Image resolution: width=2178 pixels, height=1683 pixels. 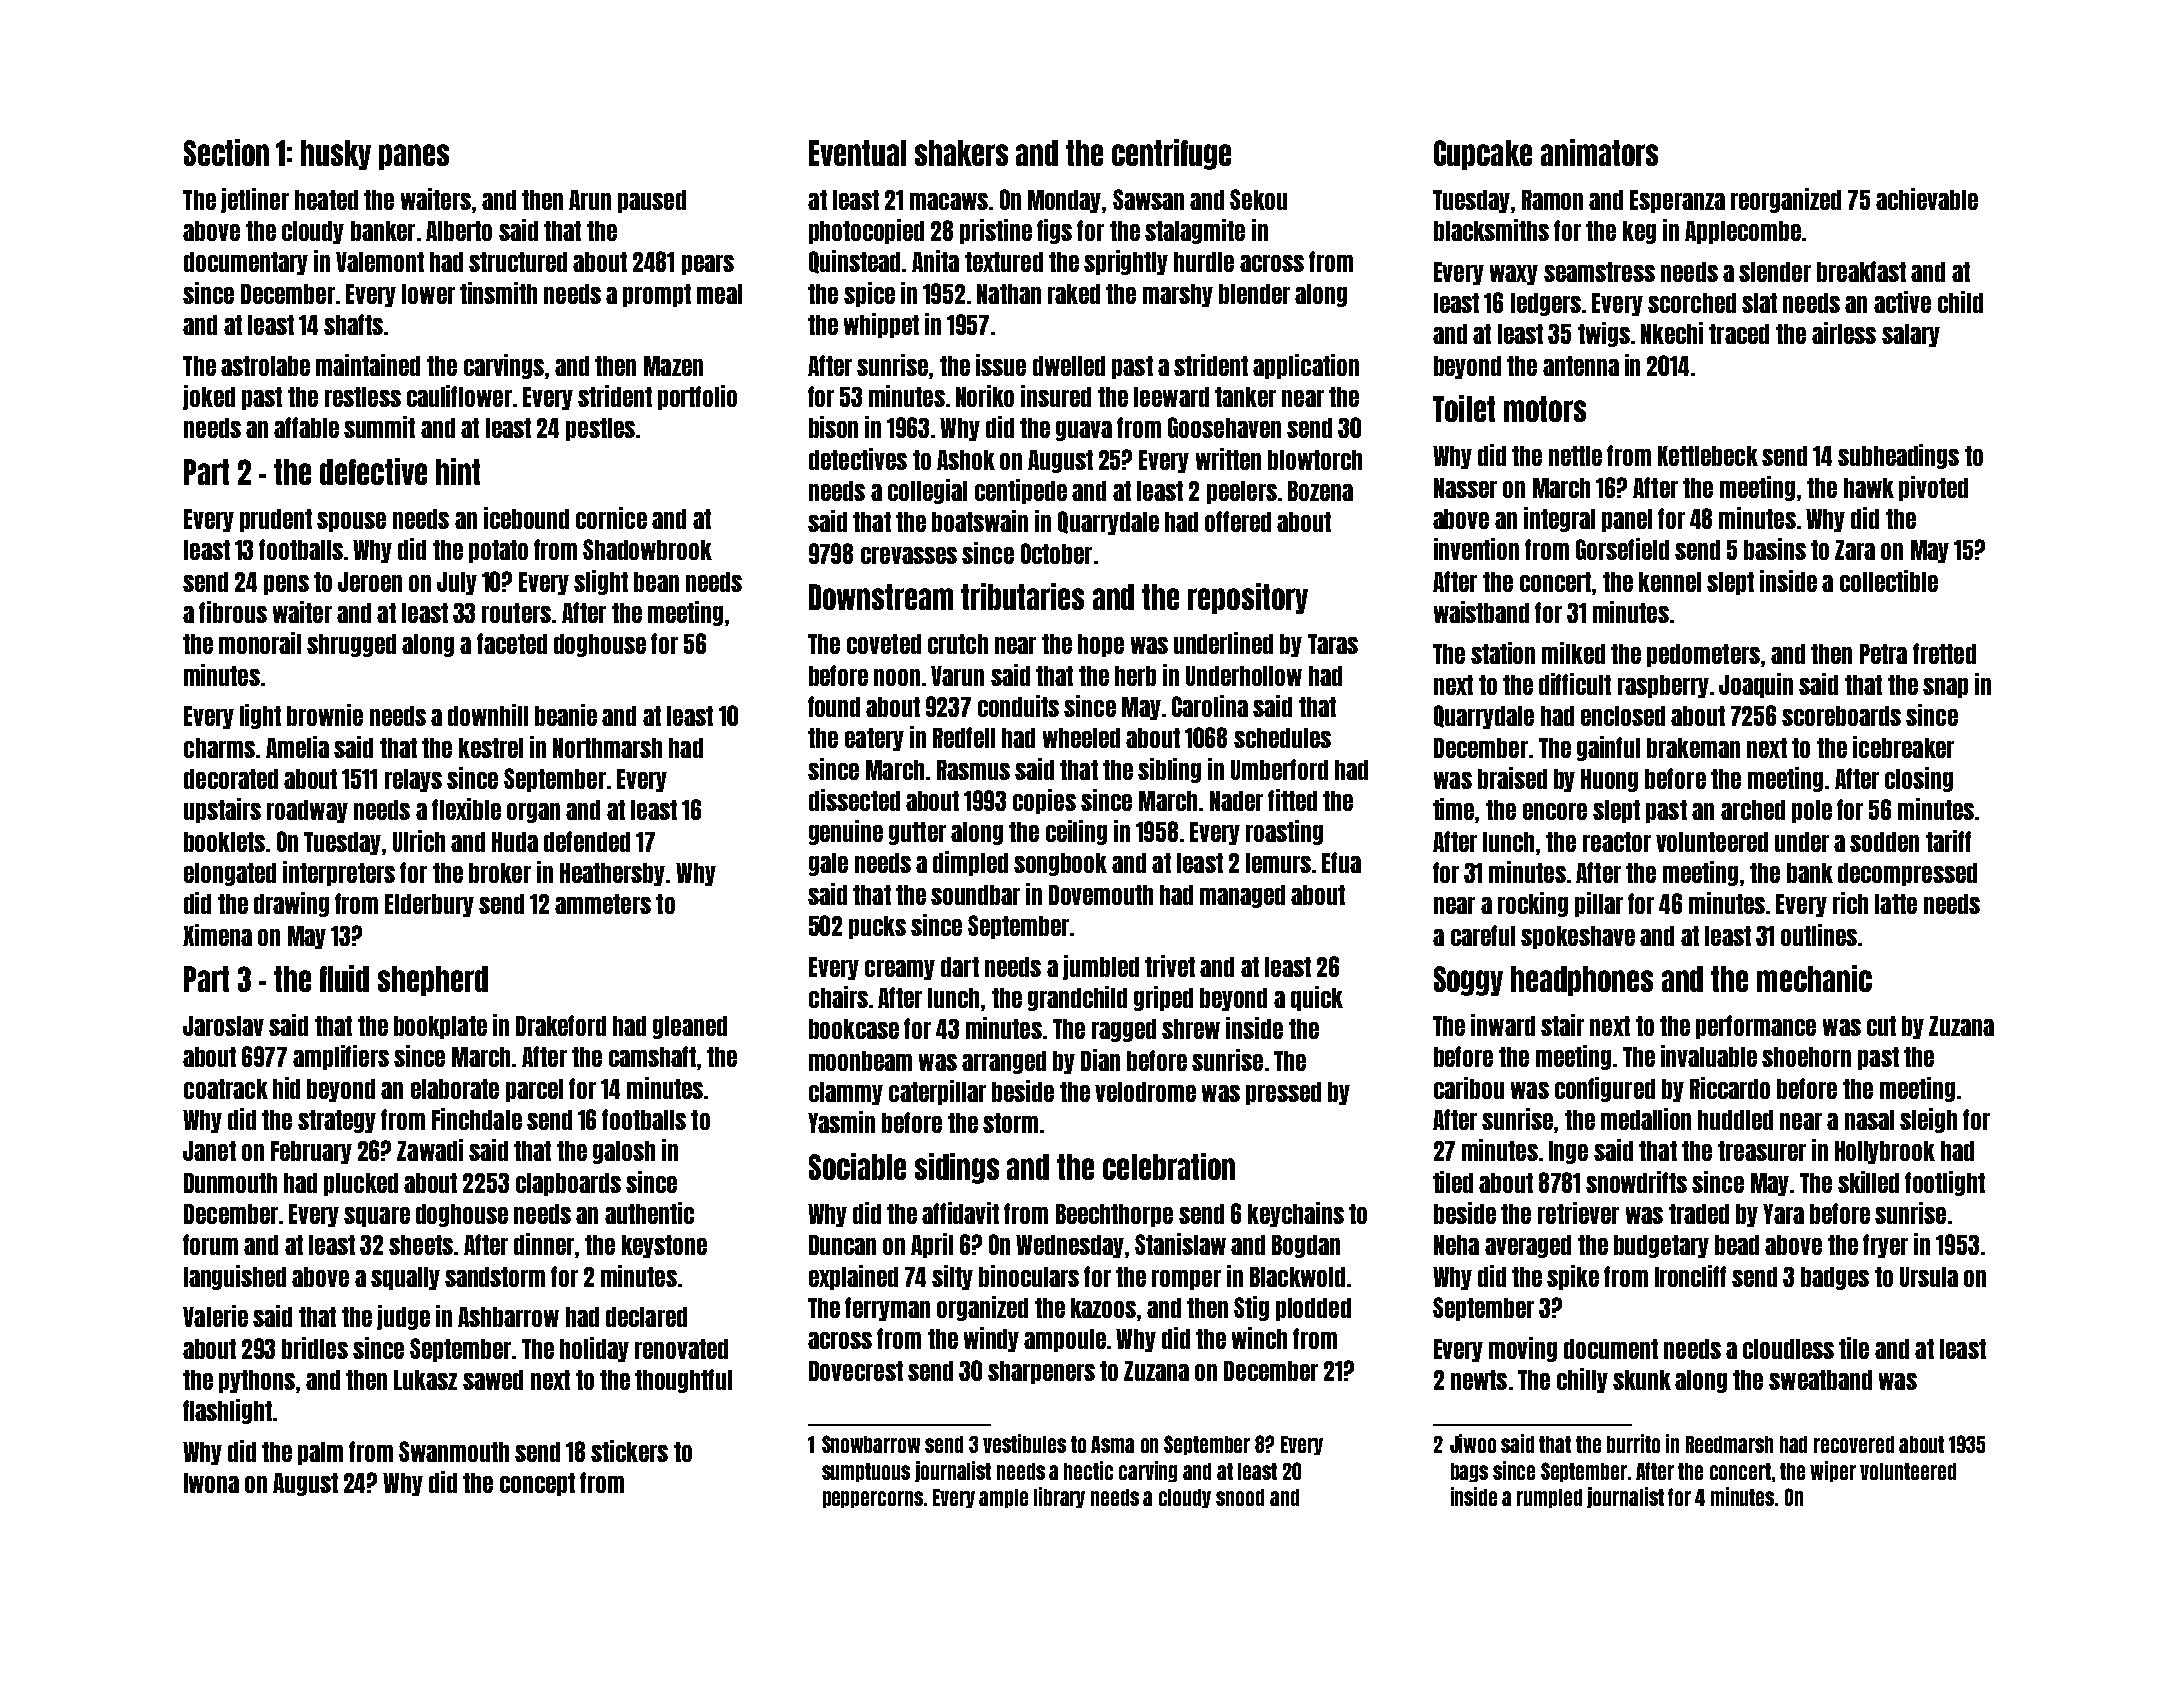 I want to click on hurdle, so click(x=1204, y=262).
